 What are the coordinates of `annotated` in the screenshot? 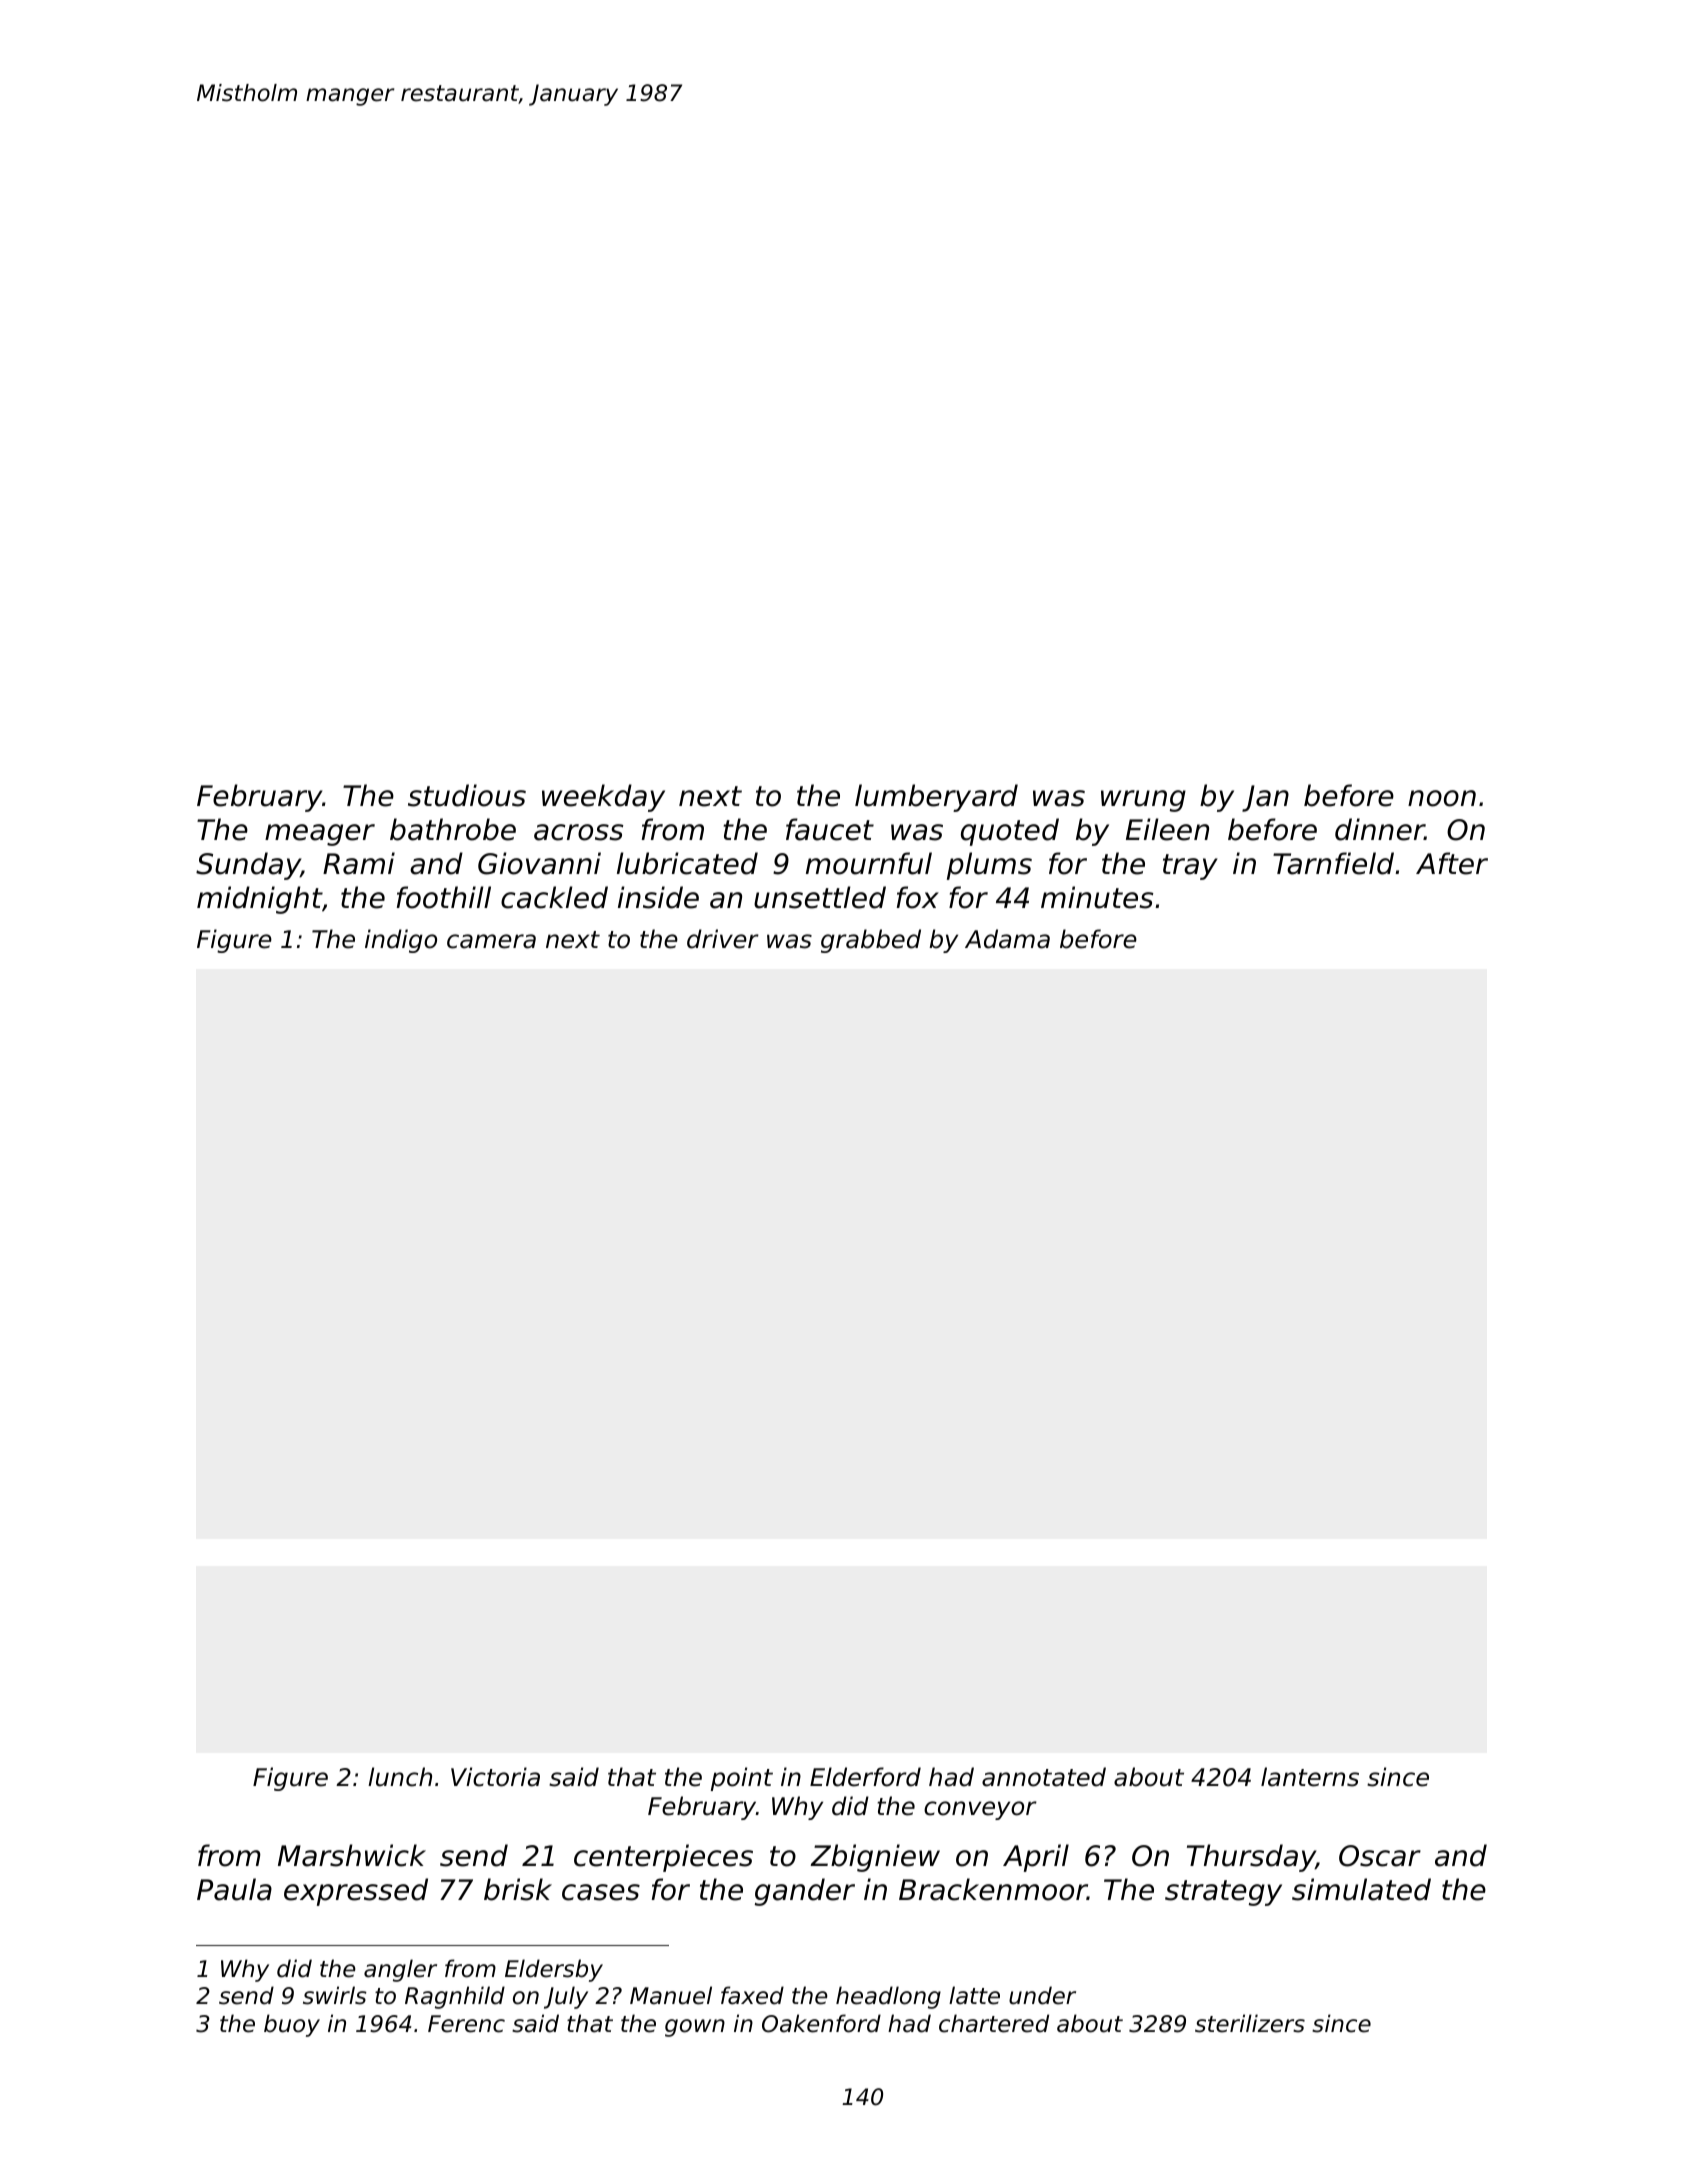 It's located at (1044, 1777).
